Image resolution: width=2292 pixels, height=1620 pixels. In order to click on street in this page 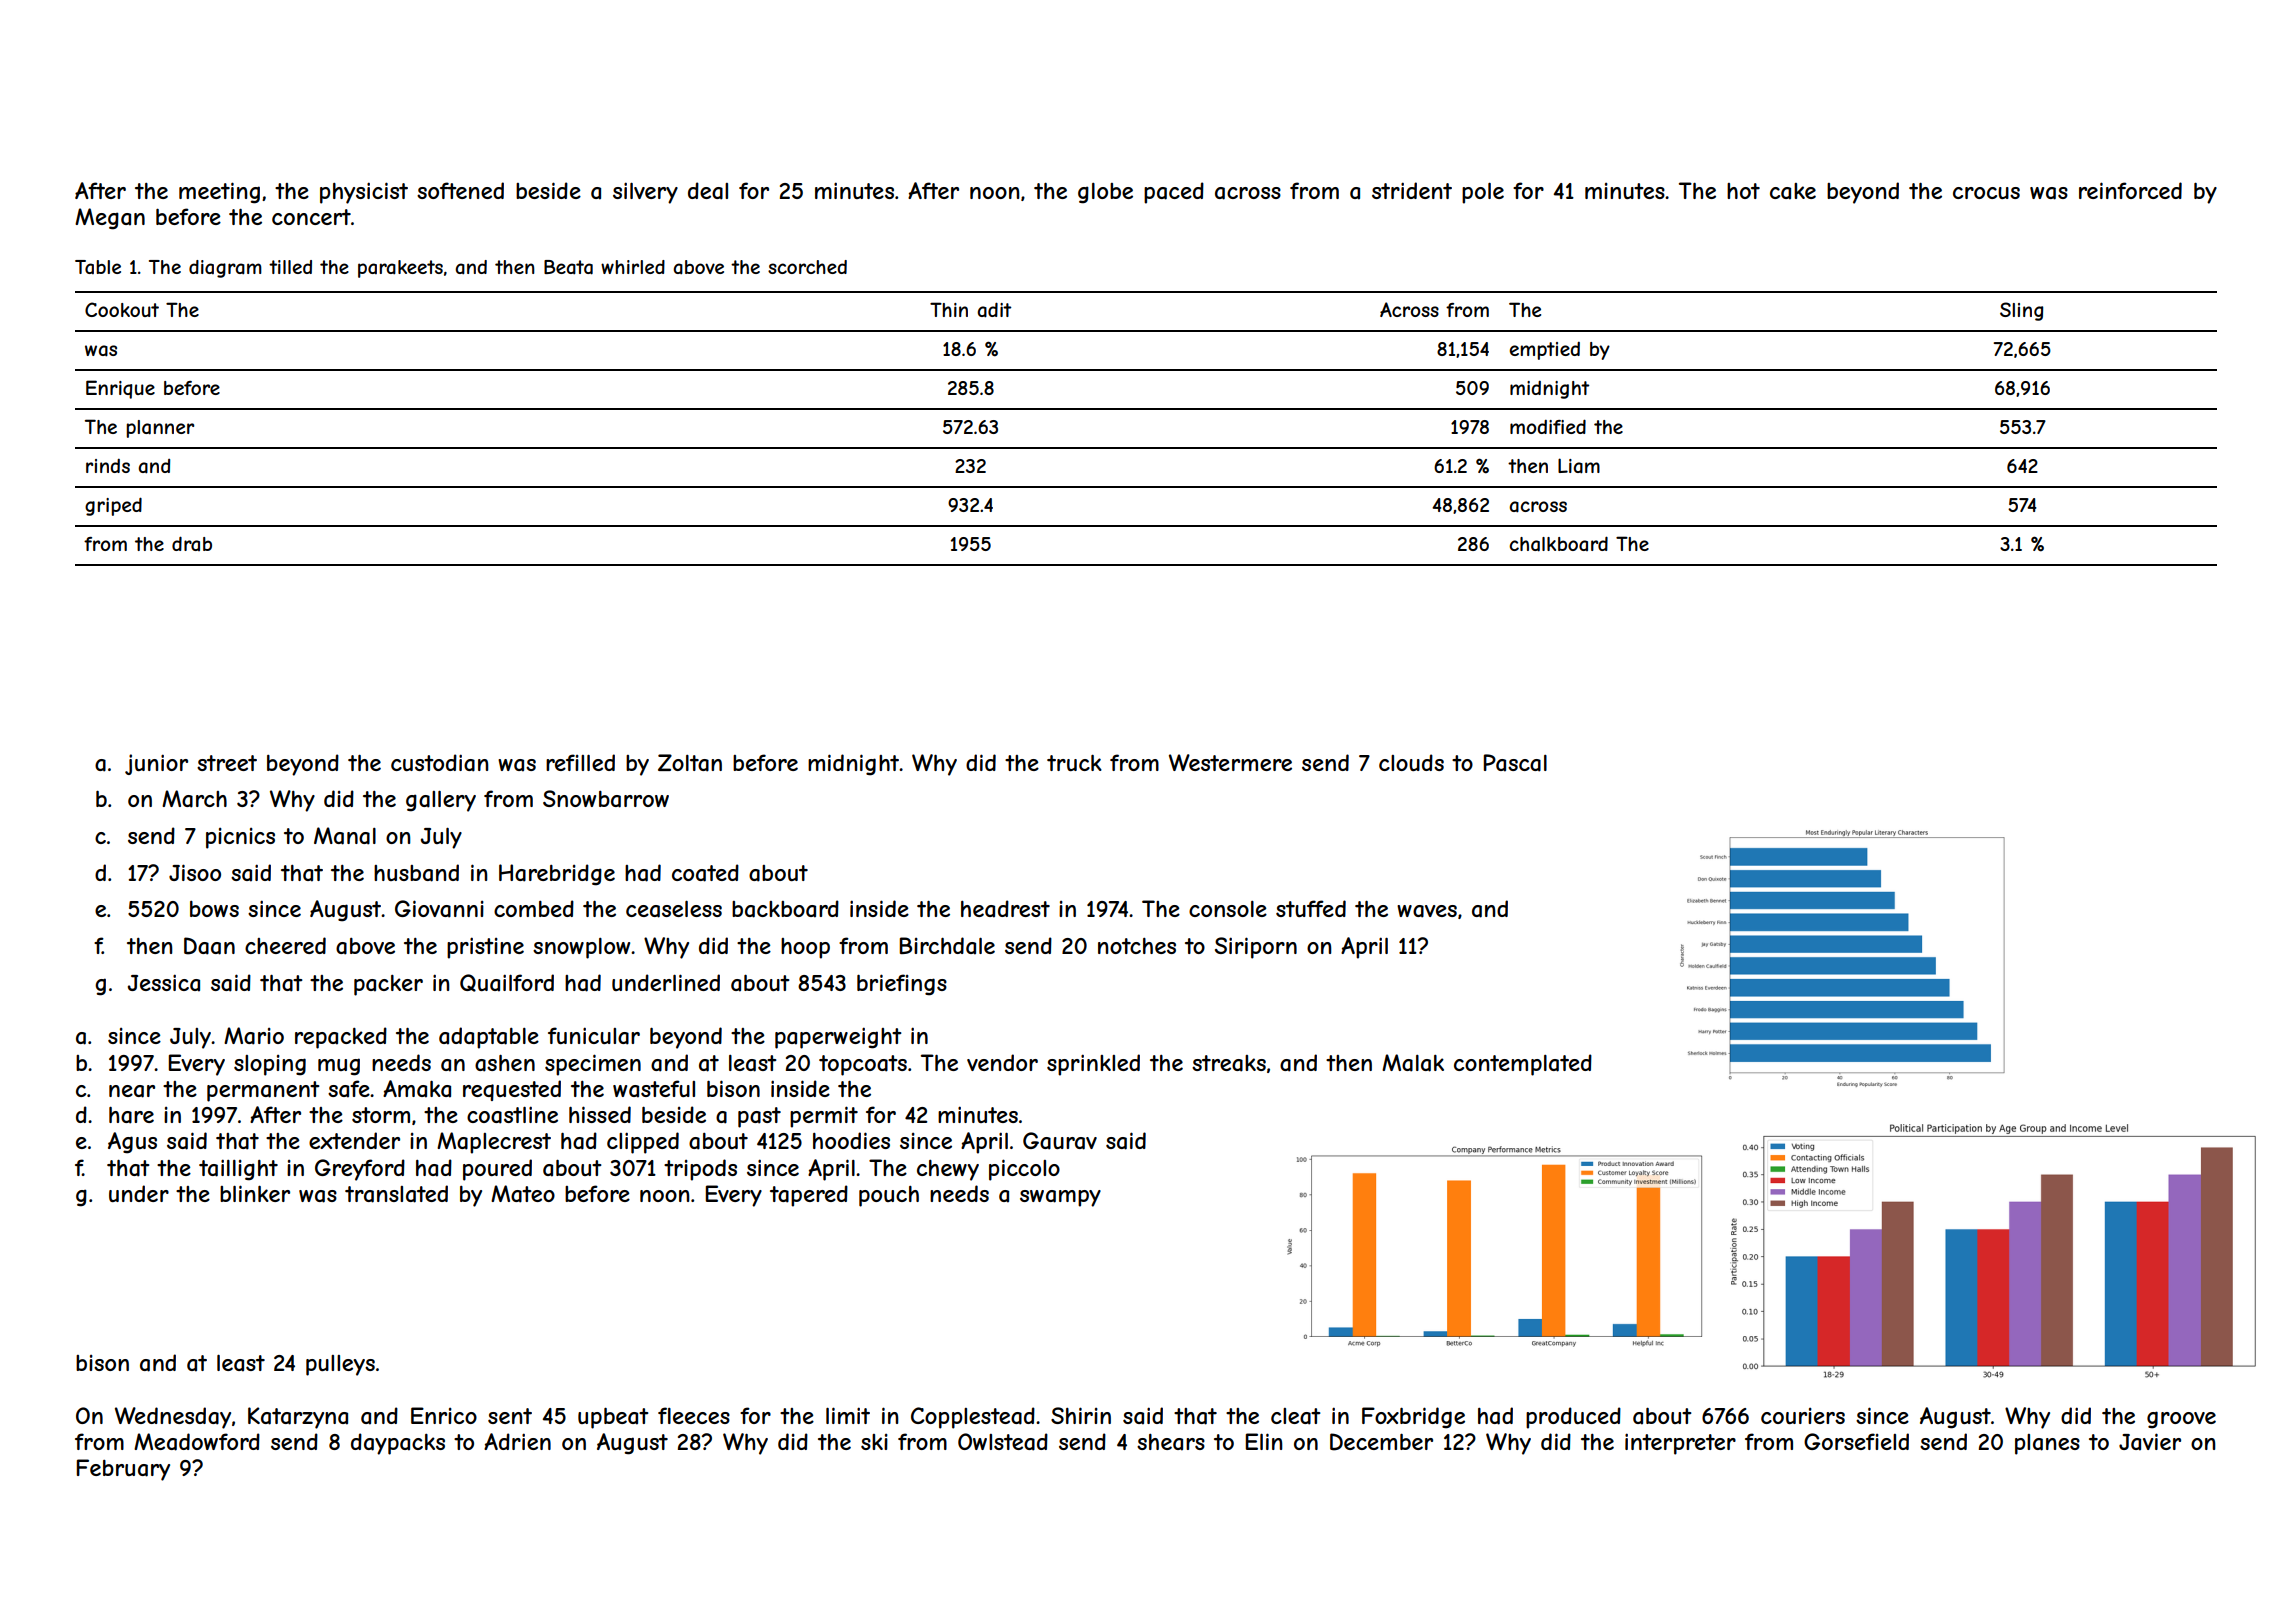, I will do `click(227, 763)`.
